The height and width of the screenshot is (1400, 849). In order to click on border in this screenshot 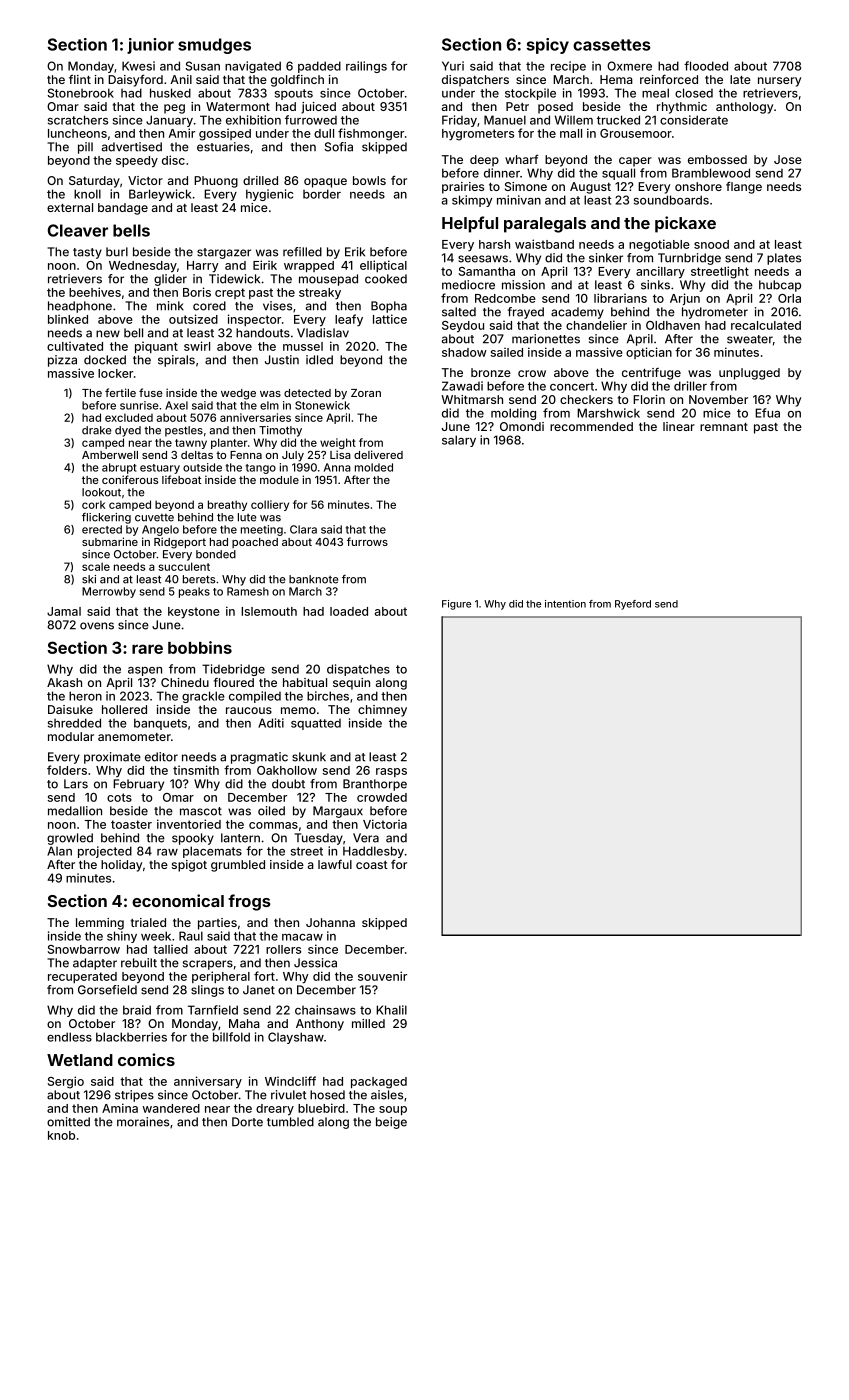, I will do `click(322, 194)`.
